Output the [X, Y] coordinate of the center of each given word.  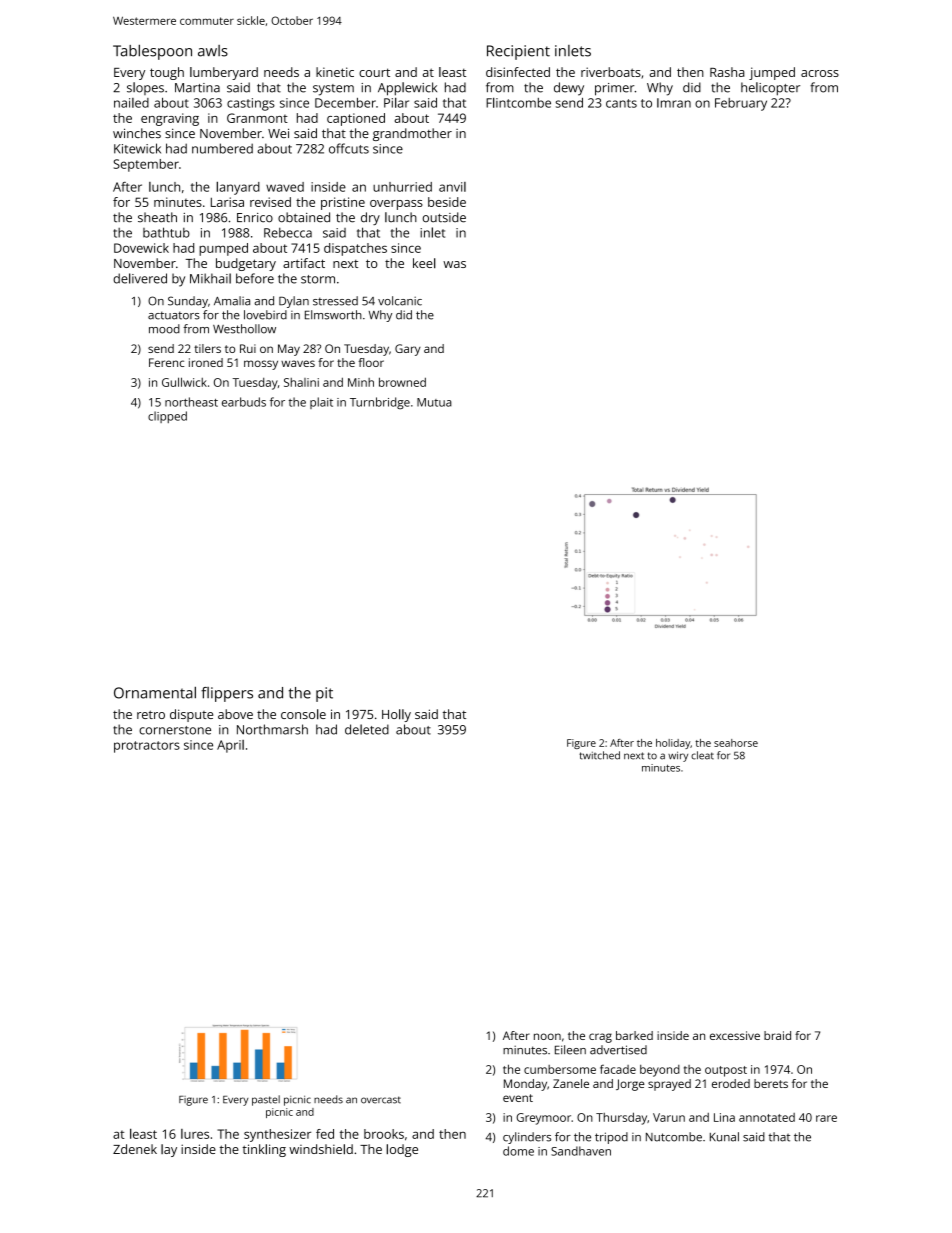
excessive [735, 1035]
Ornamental [155, 692]
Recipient [518, 52]
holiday [673, 744]
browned [402, 382]
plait [321, 403]
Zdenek [135, 1149]
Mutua [434, 402]
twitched [599, 755]
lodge [402, 1150]
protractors [147, 747]
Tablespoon [152, 52]
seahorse [736, 743]
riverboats [611, 72]
